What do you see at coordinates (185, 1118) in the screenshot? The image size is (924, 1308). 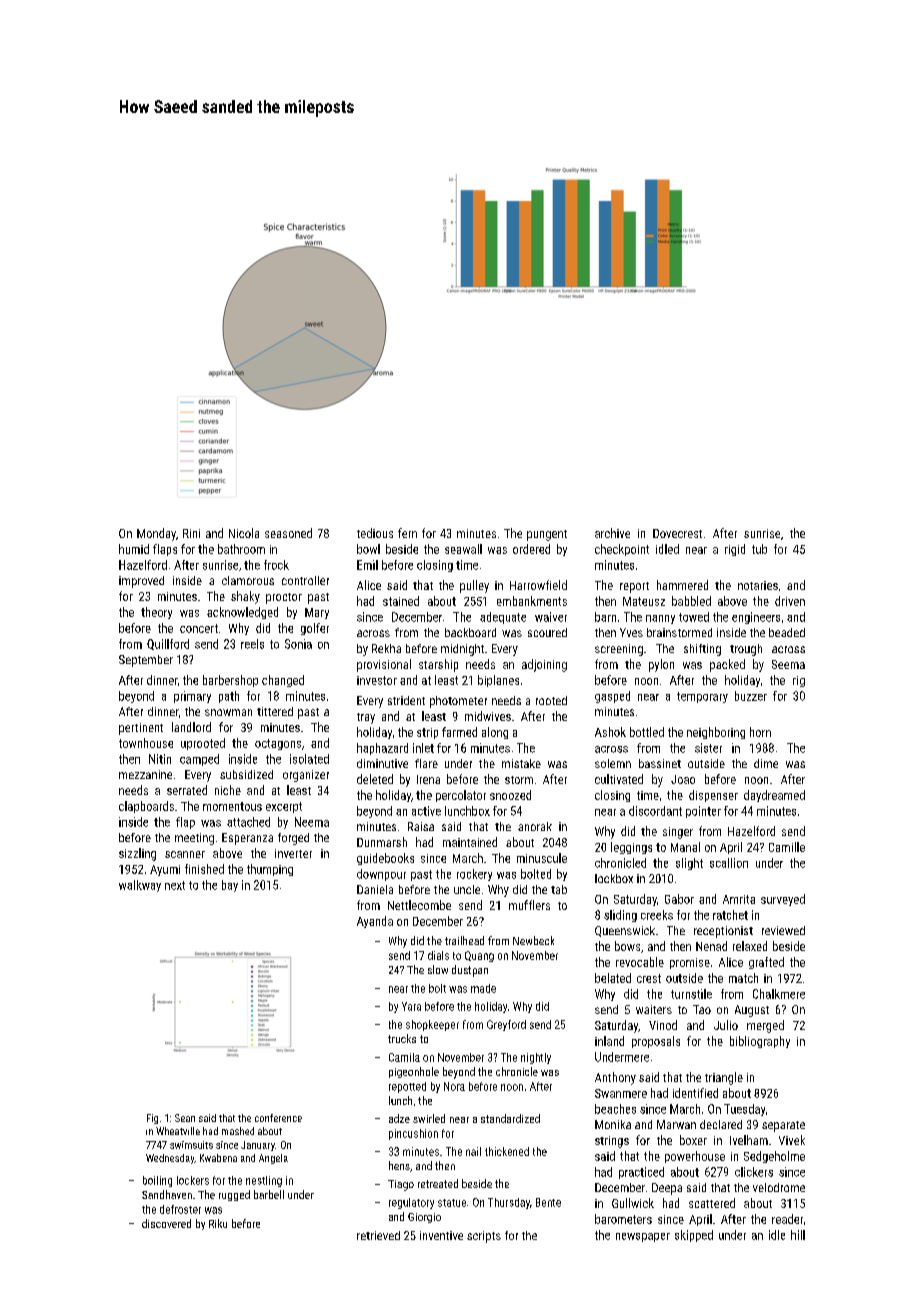 I see `Sean` at bounding box center [185, 1118].
